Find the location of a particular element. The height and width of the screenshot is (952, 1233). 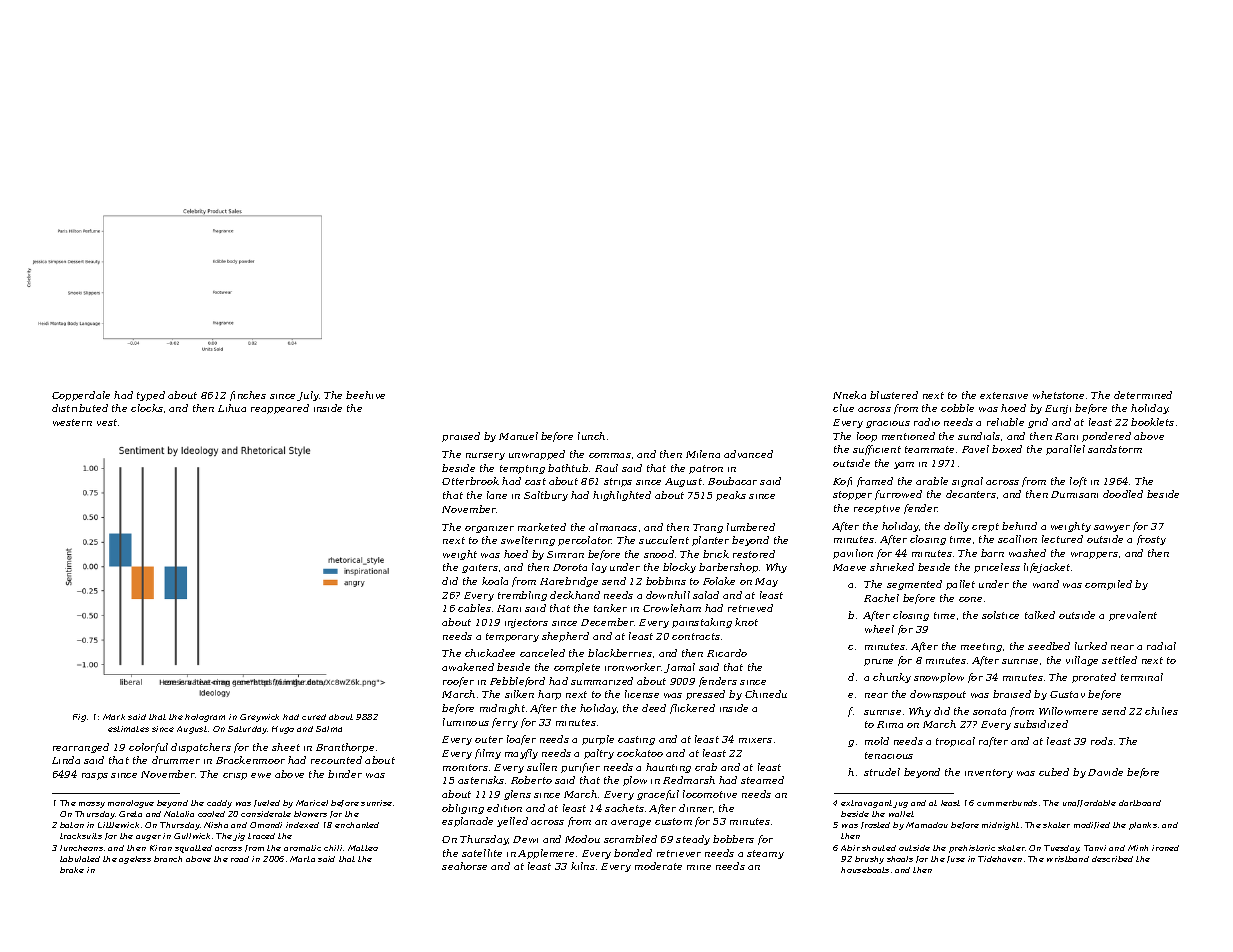

clue is located at coordinates (843, 408).
